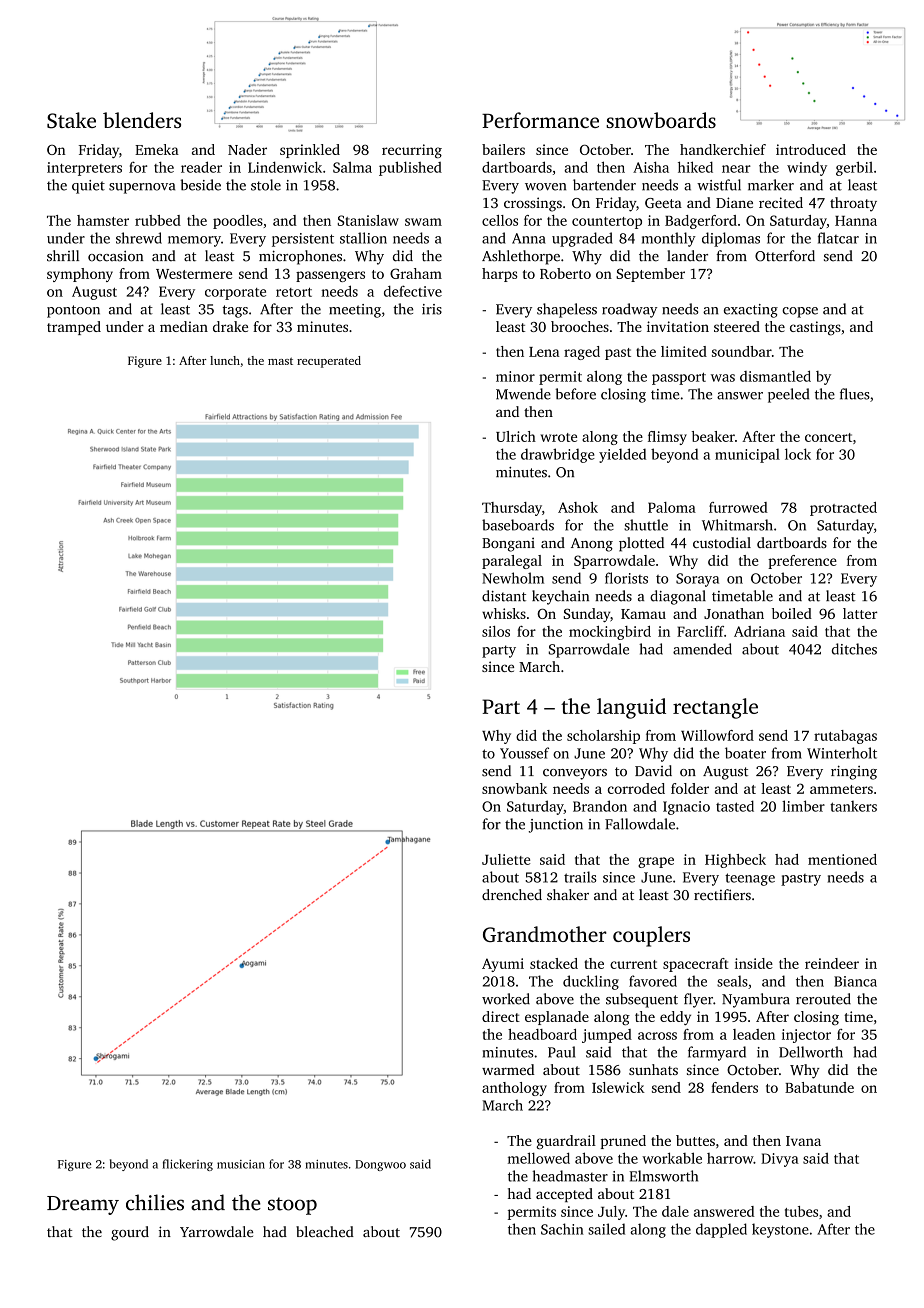 The image size is (924, 1308). What do you see at coordinates (503, 149) in the image?
I see `bailers` at bounding box center [503, 149].
